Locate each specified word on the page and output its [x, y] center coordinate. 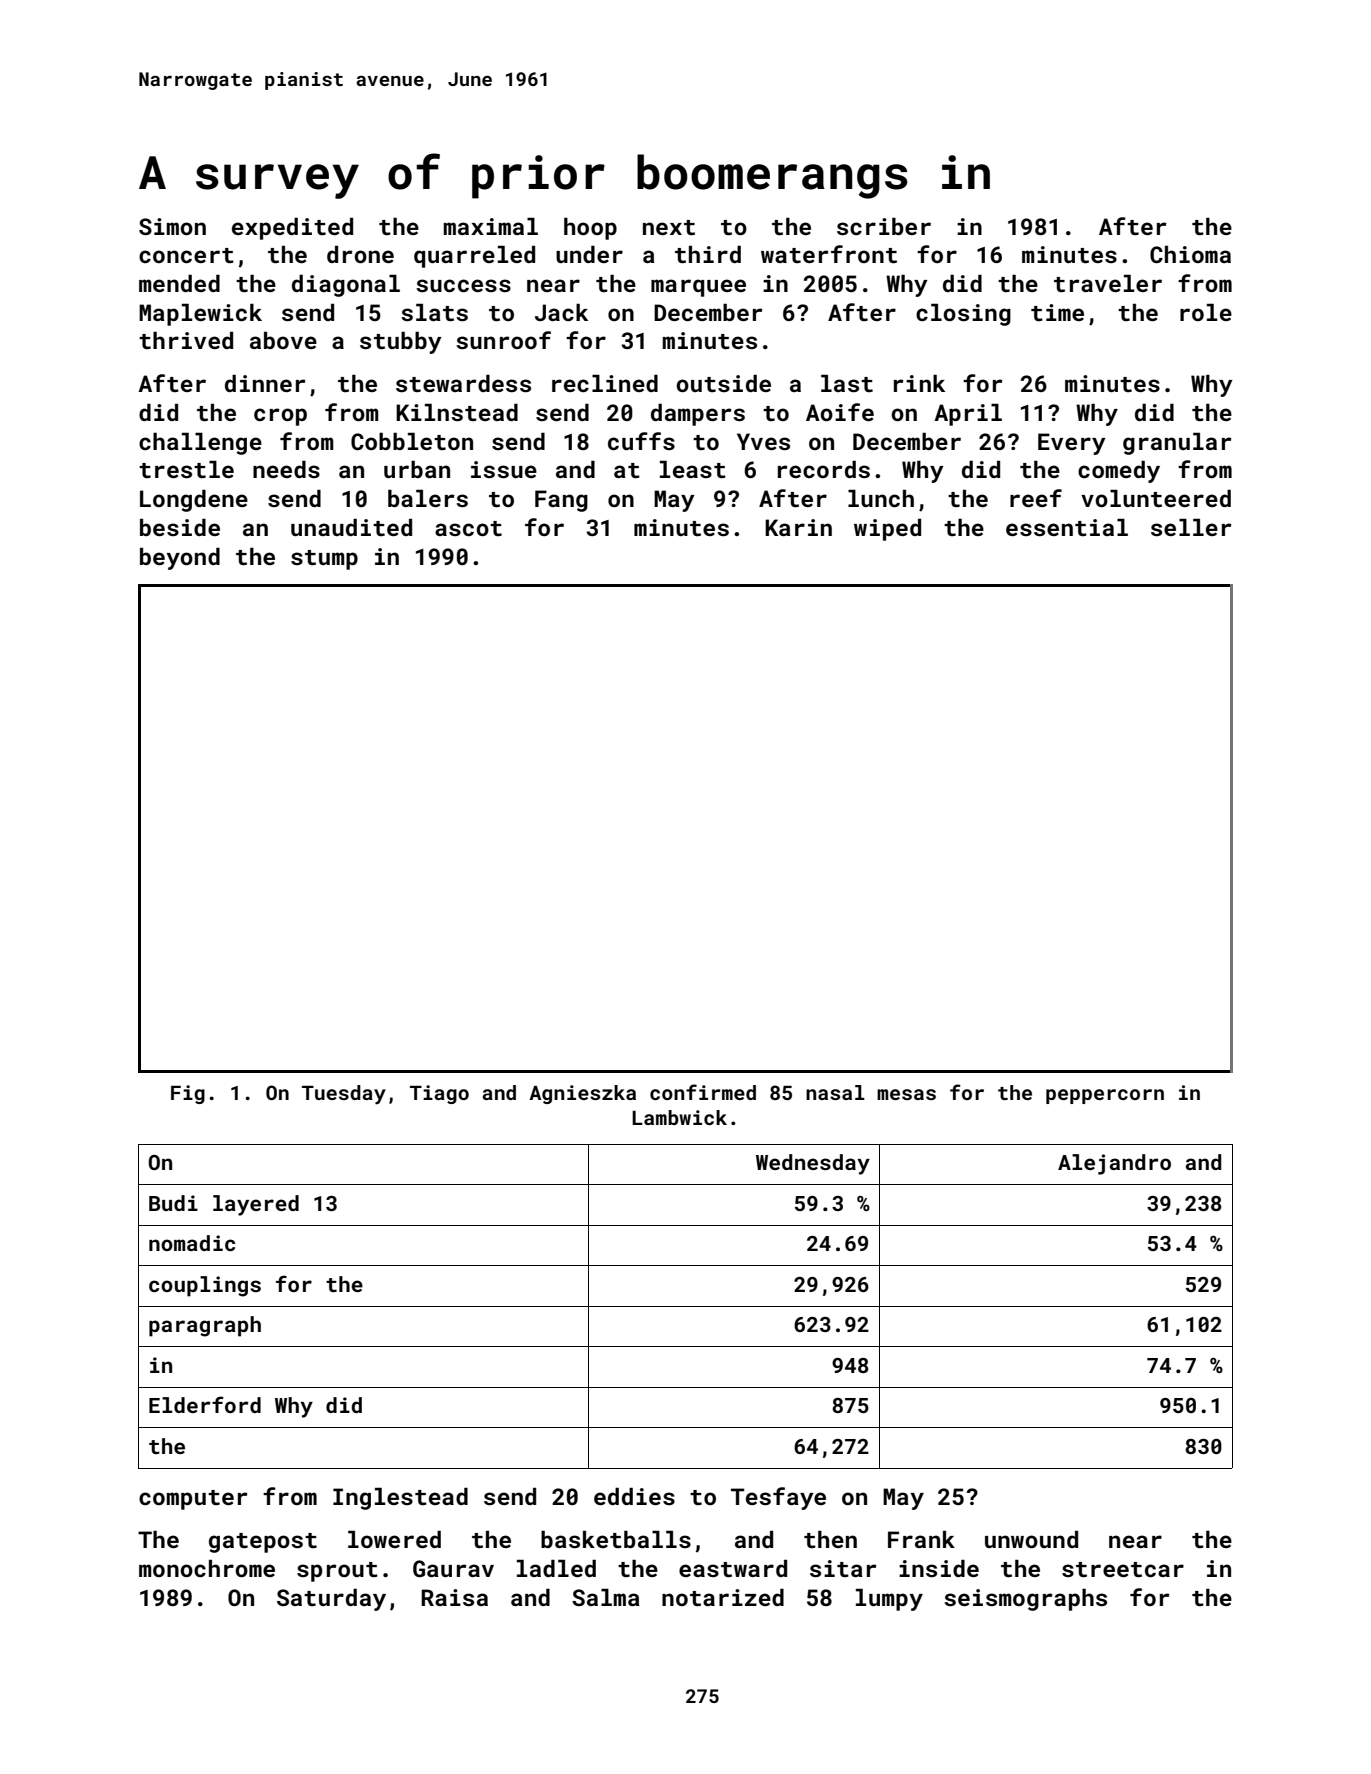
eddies [634, 1496]
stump [324, 560]
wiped [887, 530]
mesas [906, 1094]
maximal [490, 226]
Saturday [331, 1600]
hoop [590, 229]
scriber [884, 226]
